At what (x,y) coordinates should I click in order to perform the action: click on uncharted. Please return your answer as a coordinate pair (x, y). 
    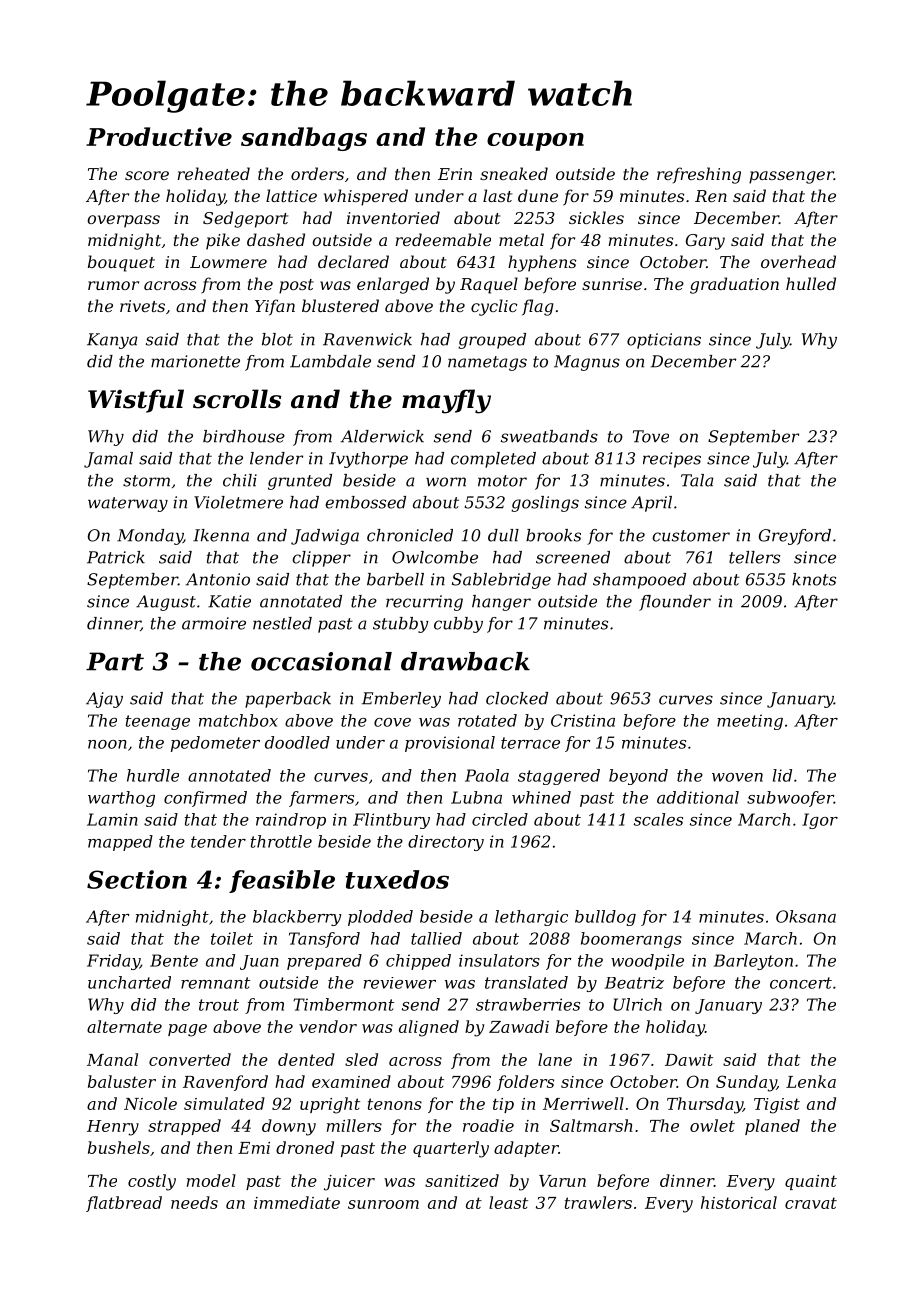
    Looking at the image, I should click on (129, 982).
